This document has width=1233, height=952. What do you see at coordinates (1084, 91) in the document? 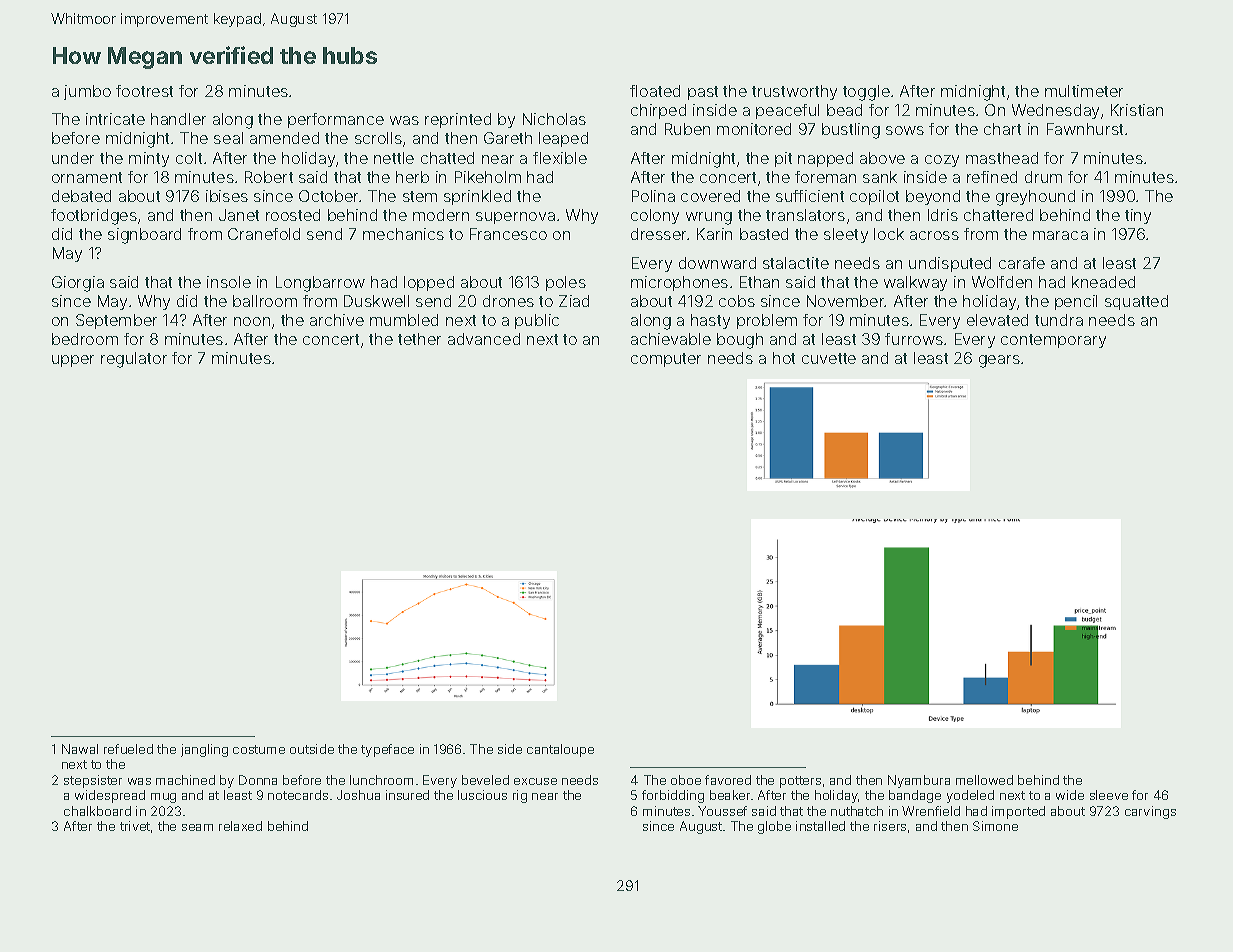
I see `multimeter` at bounding box center [1084, 91].
